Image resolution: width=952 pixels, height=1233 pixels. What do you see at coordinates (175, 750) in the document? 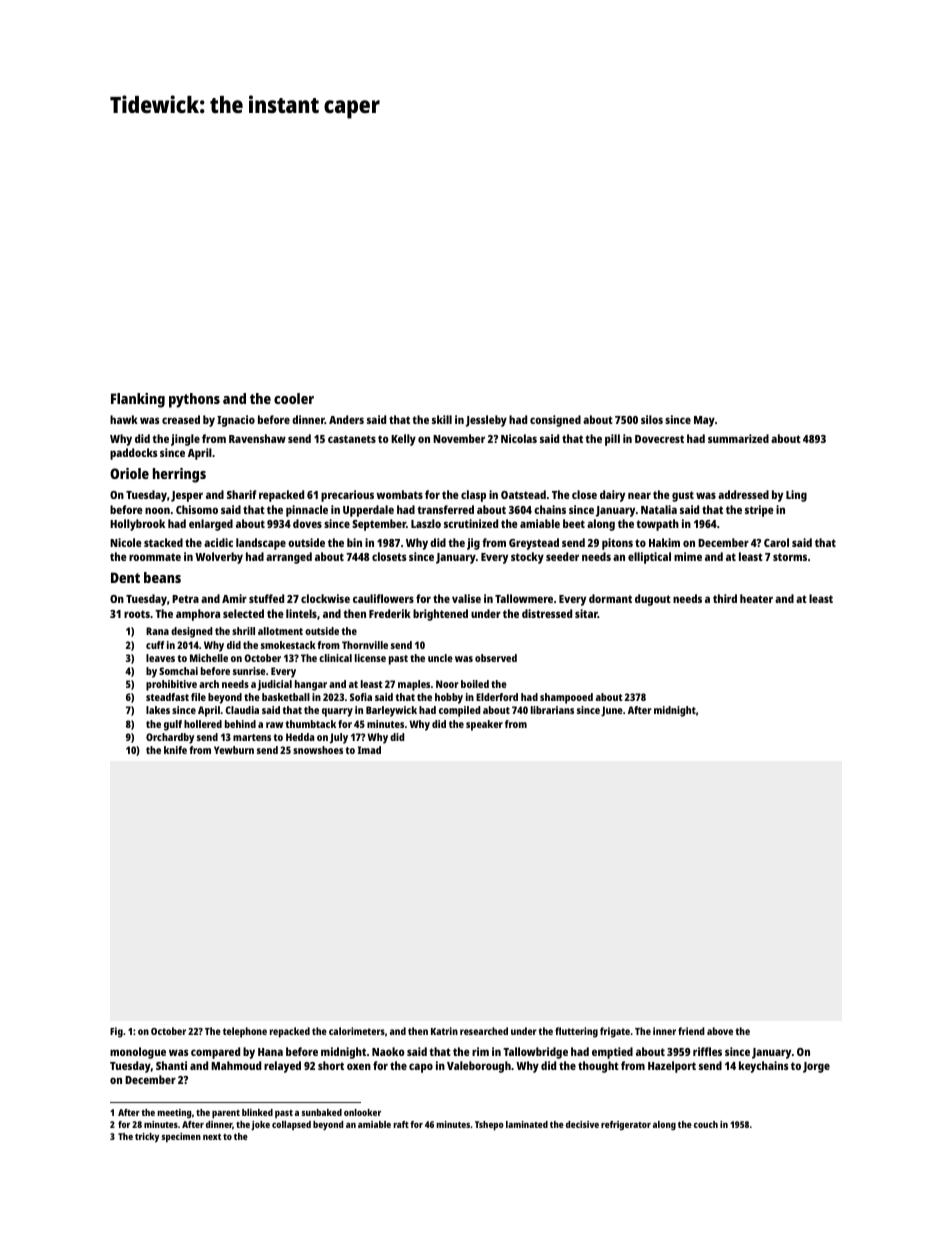
I see `knife` at bounding box center [175, 750].
